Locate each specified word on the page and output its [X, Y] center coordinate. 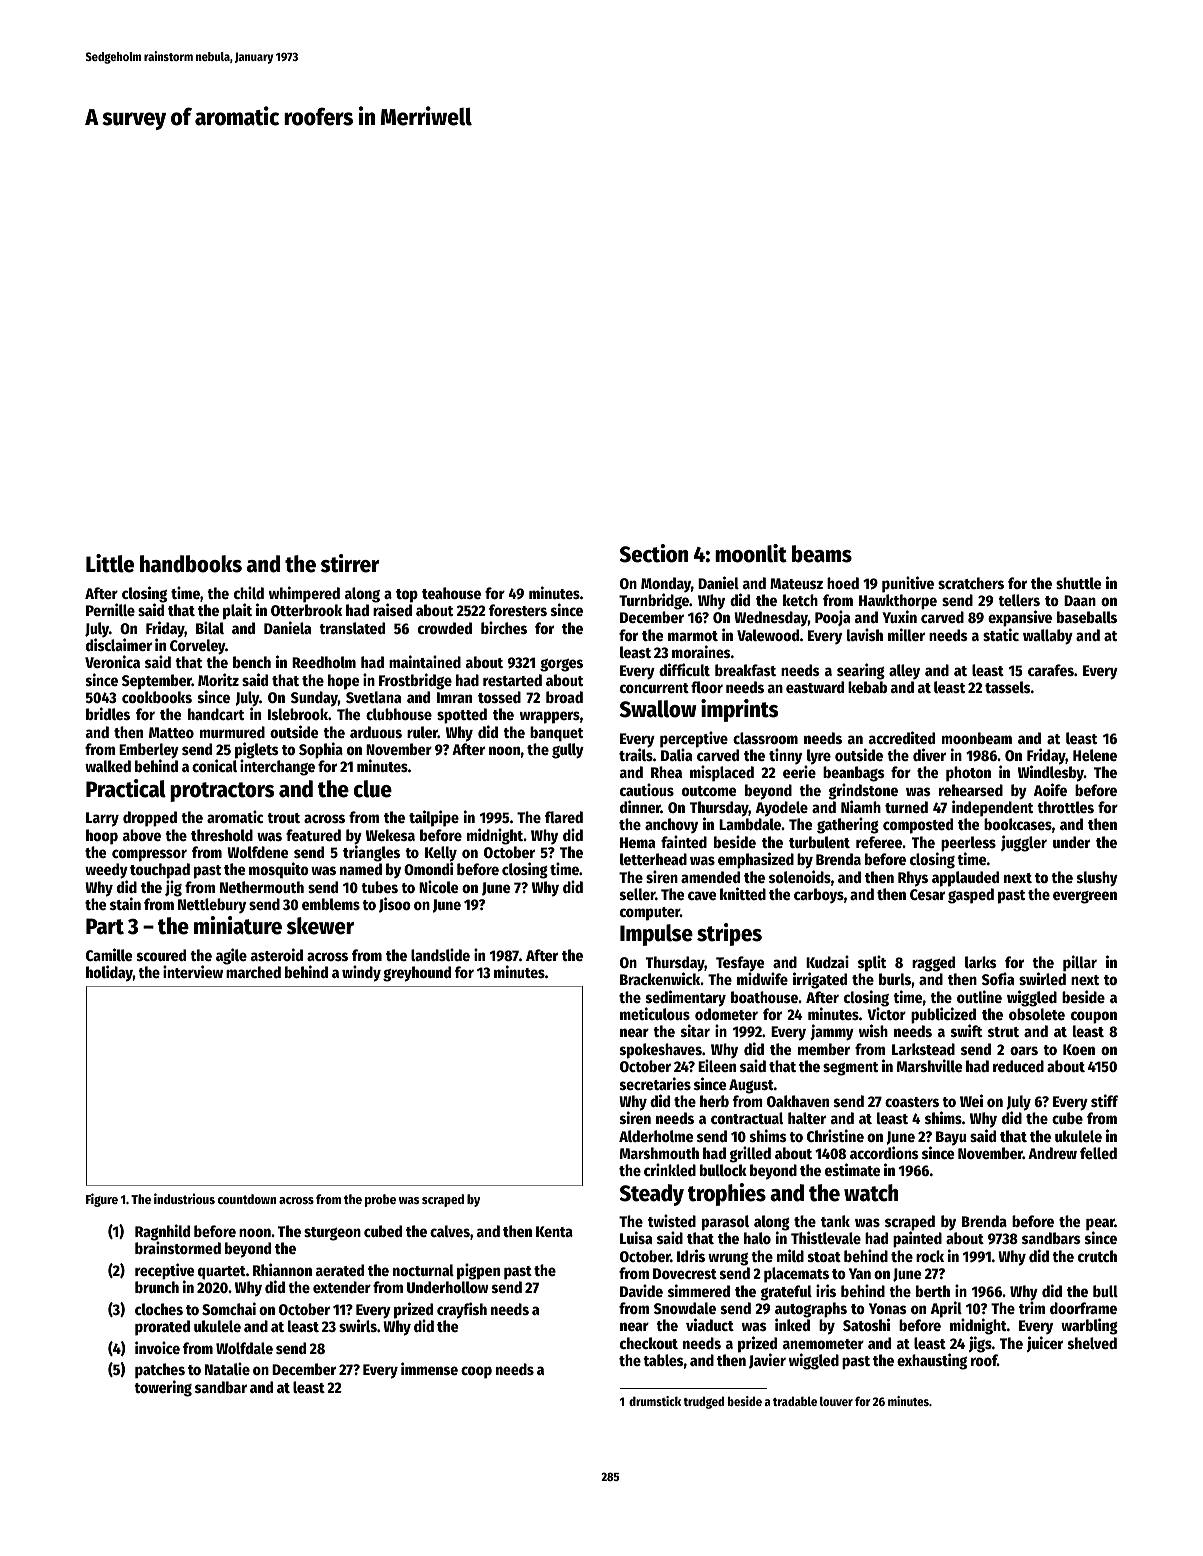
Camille [109, 954]
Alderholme [656, 1136]
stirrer [350, 563]
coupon [1094, 1017]
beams [822, 554]
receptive [164, 1271]
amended [710, 877]
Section [654, 553]
